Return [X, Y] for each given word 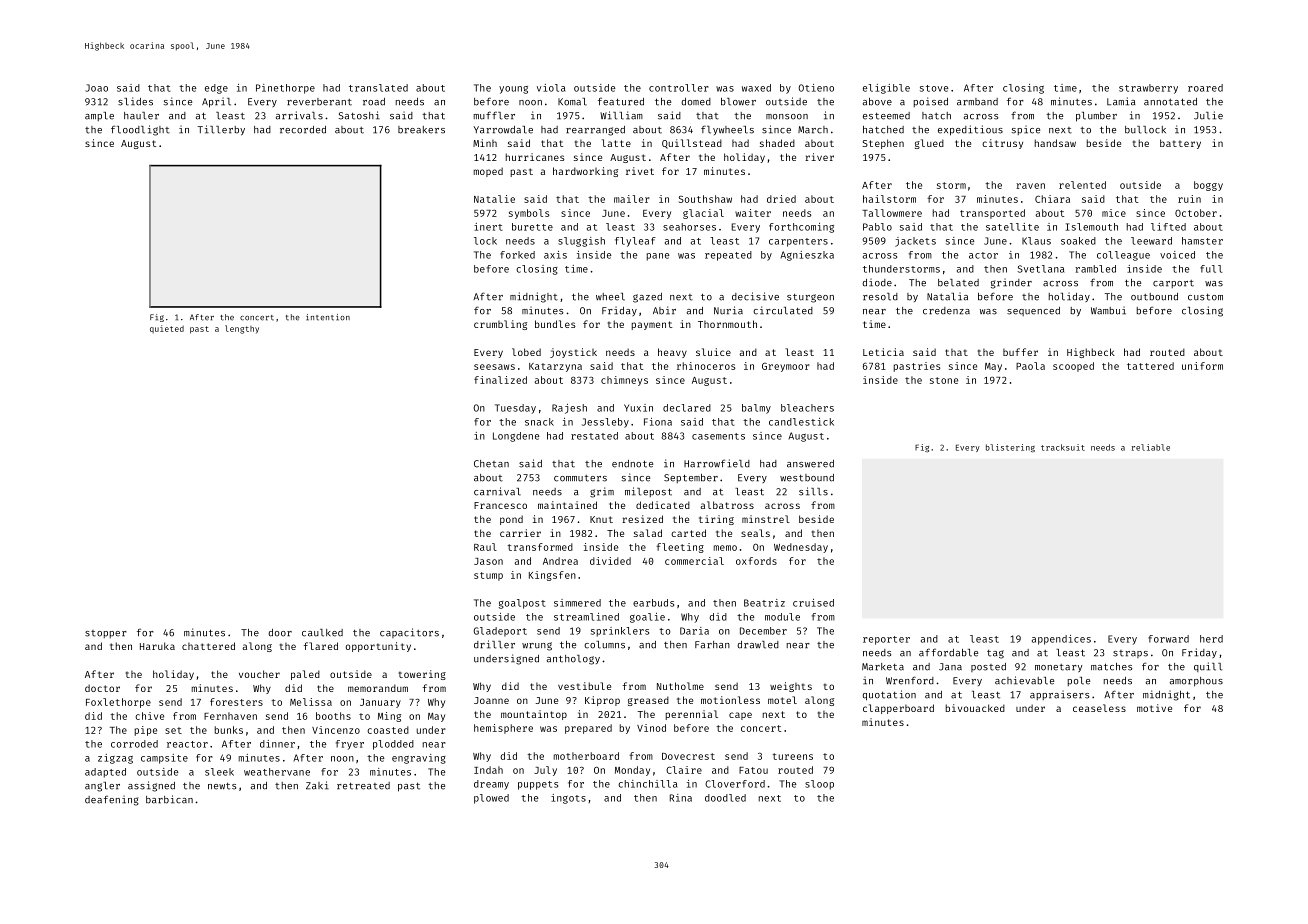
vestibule [584, 686]
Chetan [491, 464]
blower [738, 102]
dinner [277, 744]
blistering [1010, 448]
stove [934, 88]
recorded [303, 130]
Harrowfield [717, 463]
